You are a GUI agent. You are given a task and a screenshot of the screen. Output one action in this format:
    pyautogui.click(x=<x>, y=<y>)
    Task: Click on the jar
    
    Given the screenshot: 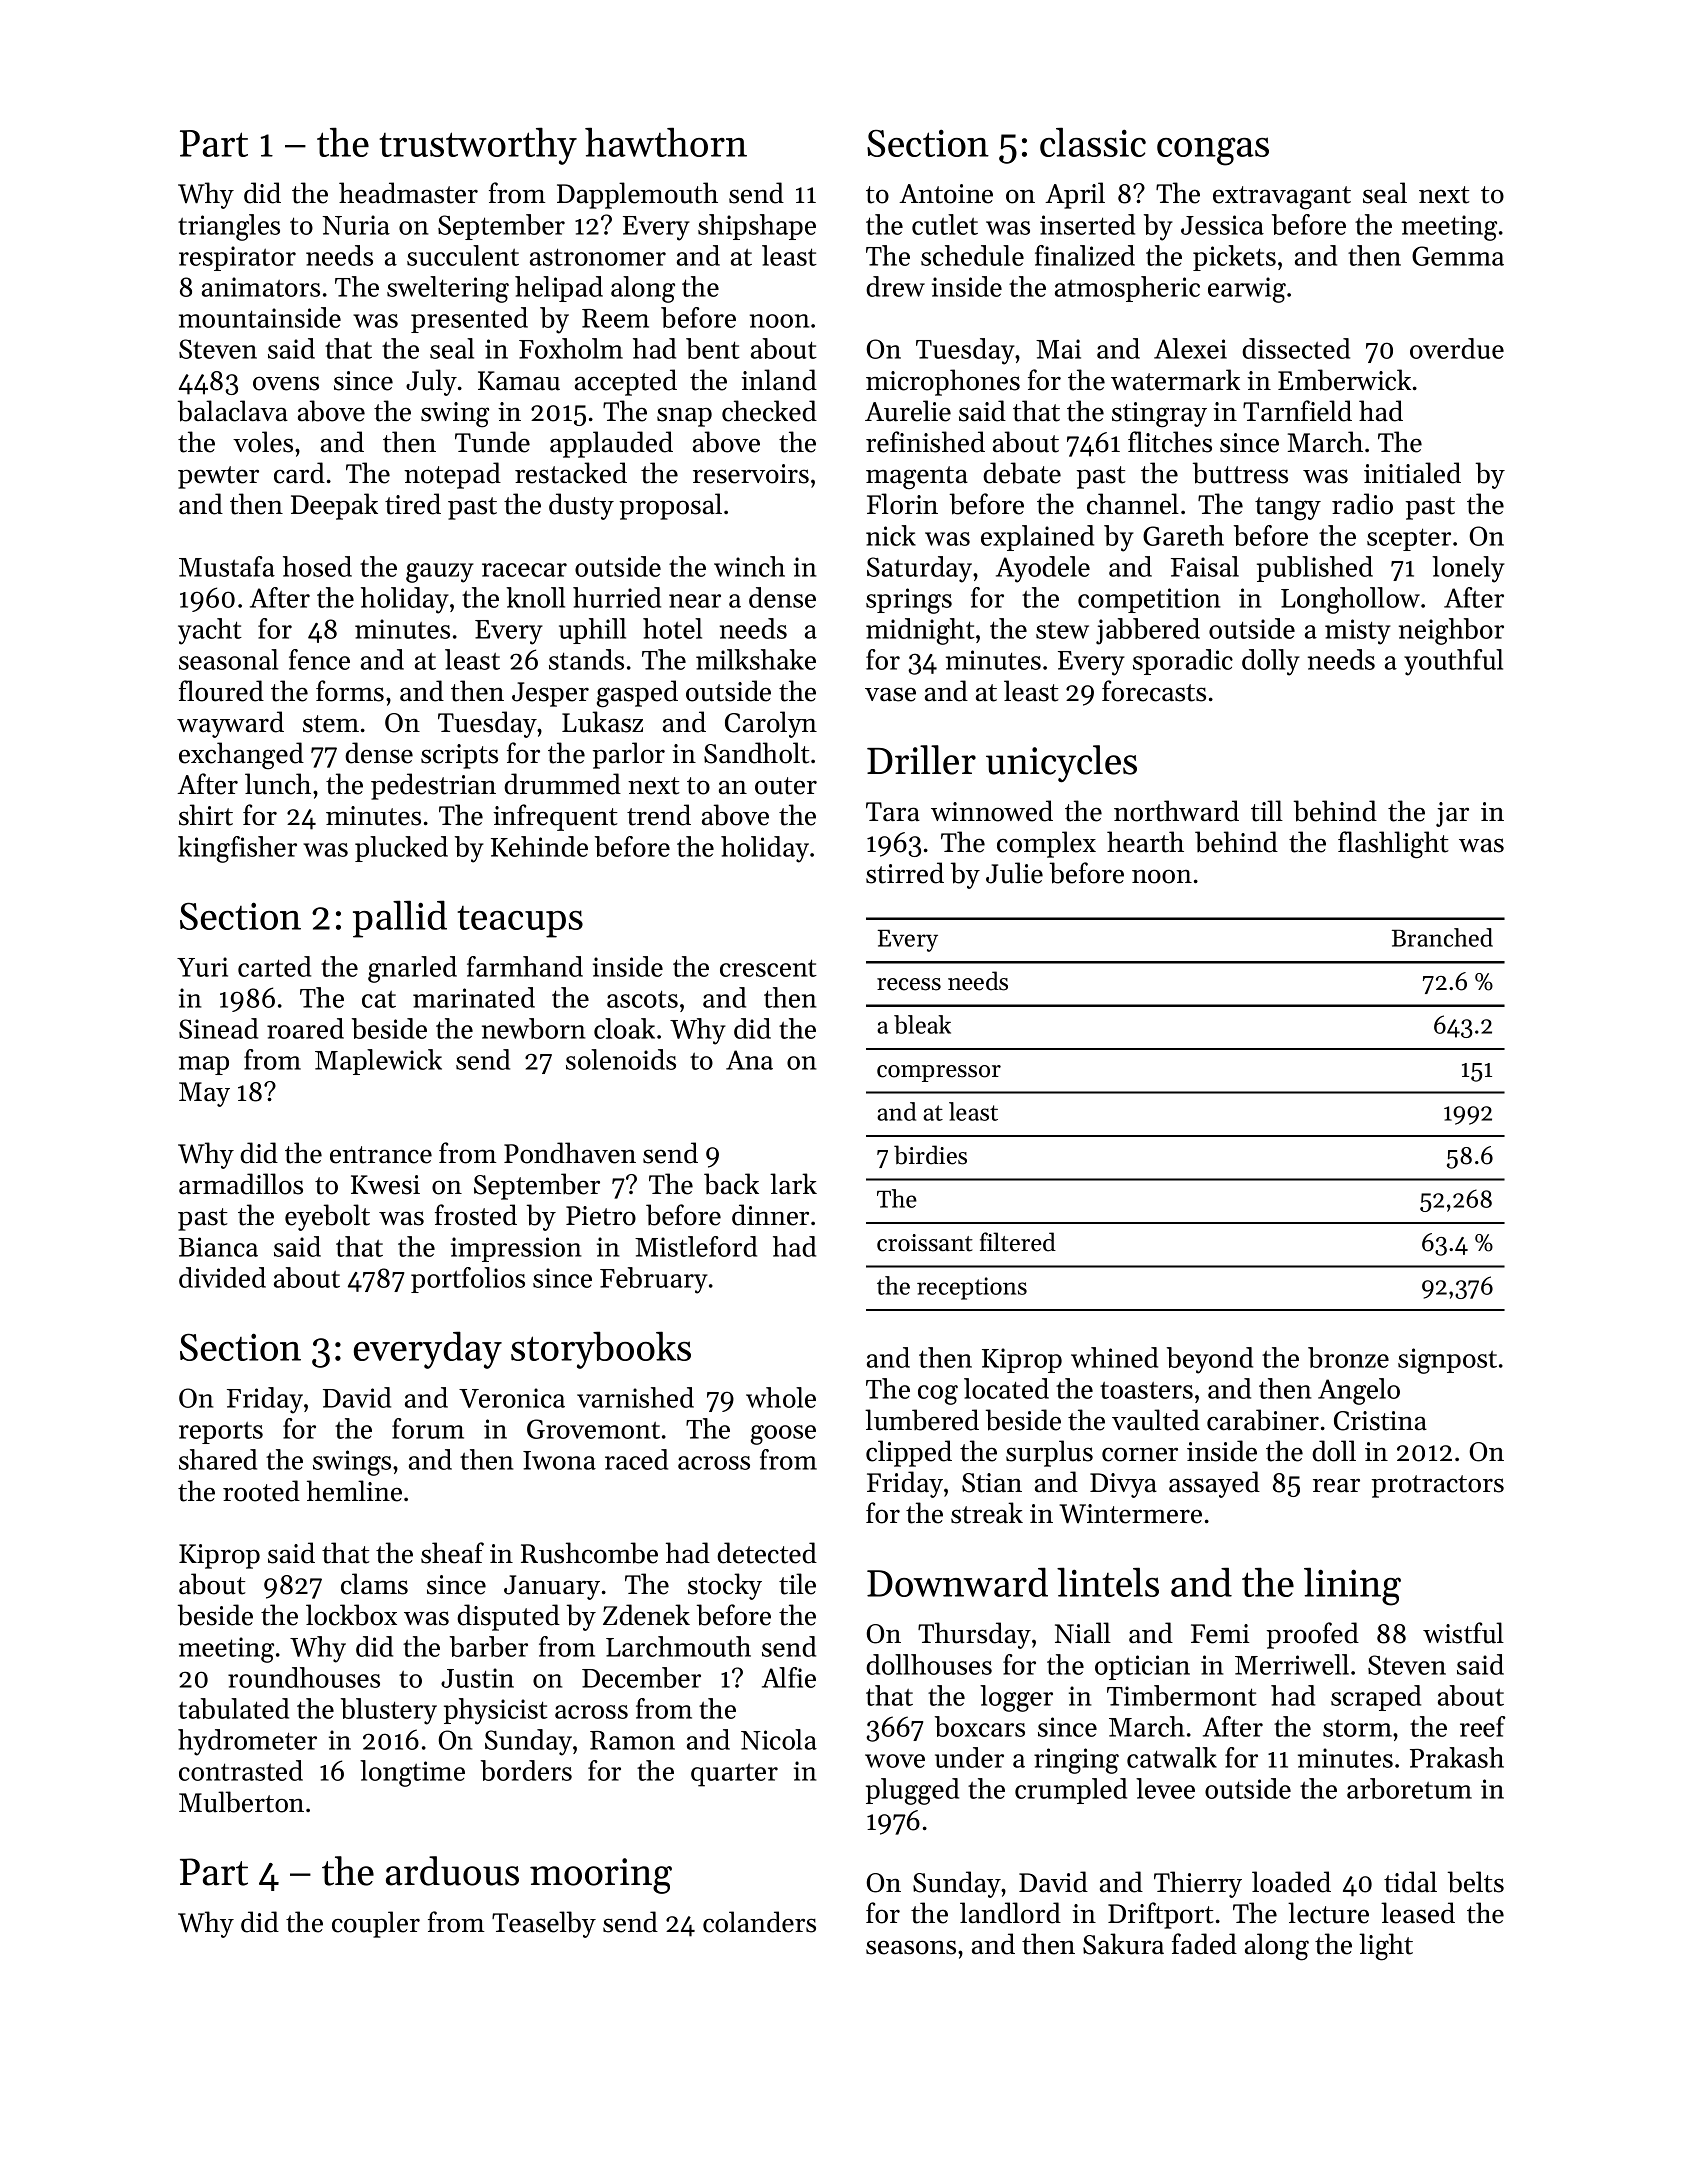 What is the action you would take?
    pyautogui.click(x=1452, y=814)
